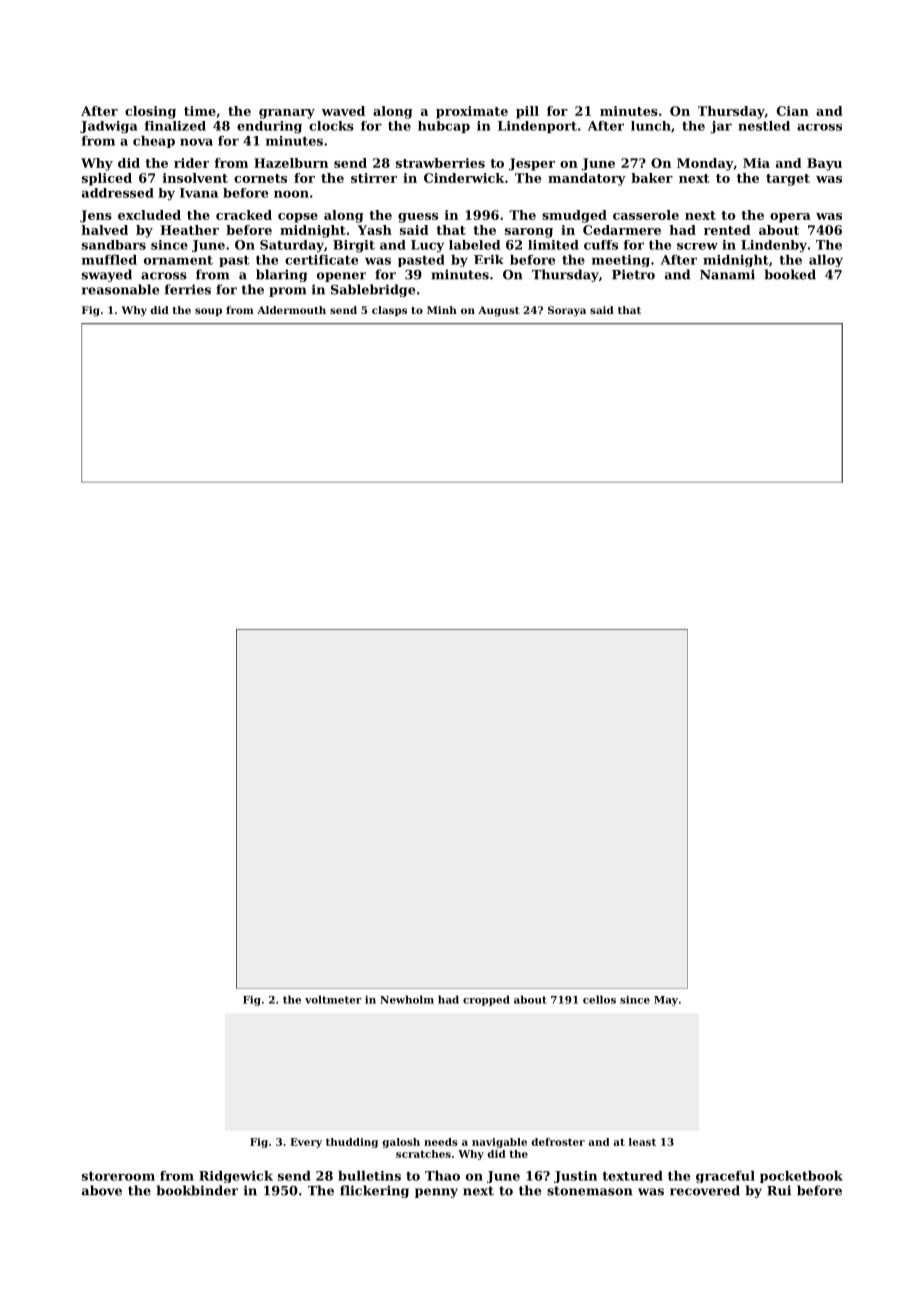  I want to click on cellos, so click(599, 999).
